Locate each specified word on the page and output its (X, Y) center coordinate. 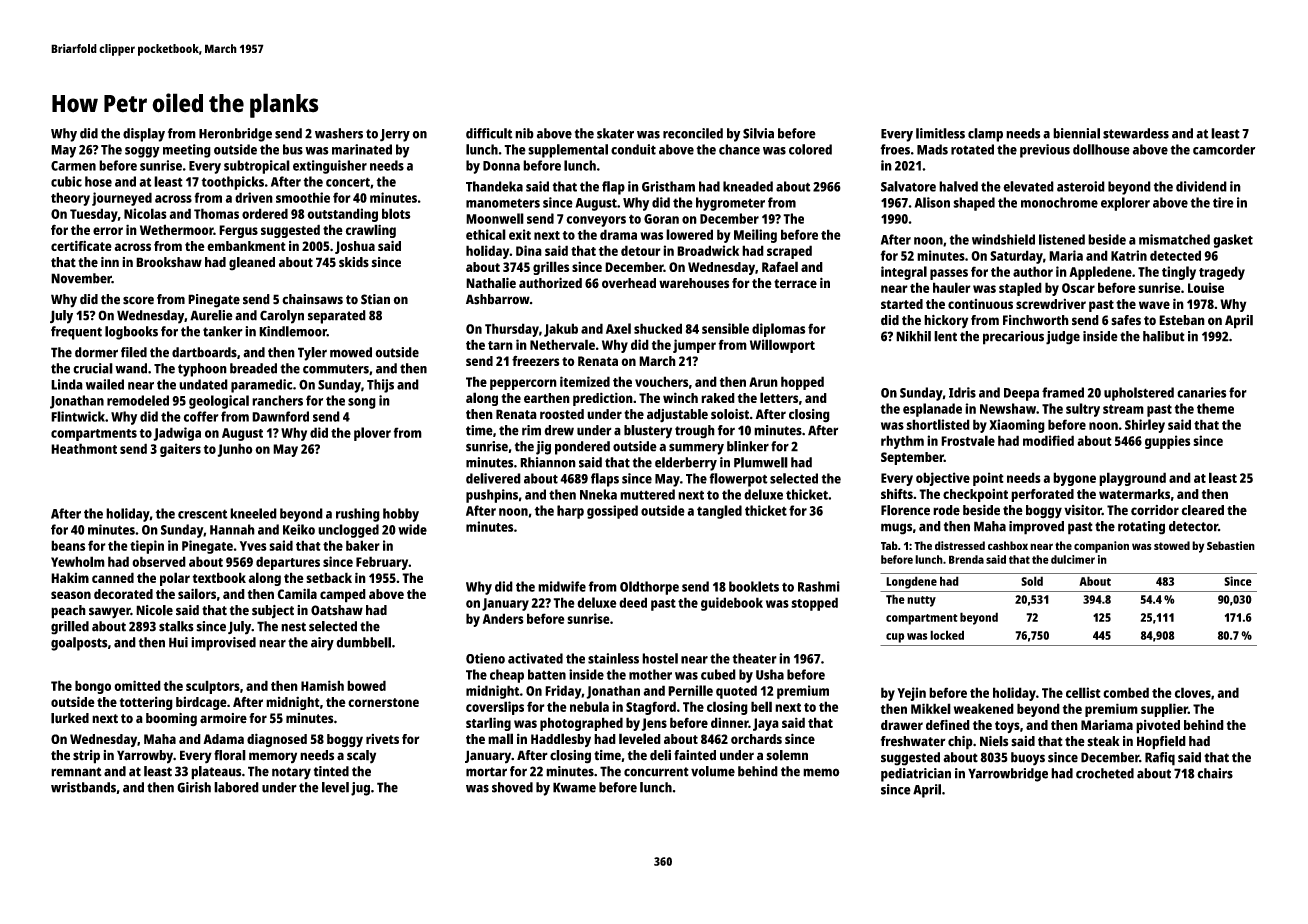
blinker (748, 446)
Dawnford (280, 416)
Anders (503, 618)
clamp (985, 135)
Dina (529, 250)
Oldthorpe (649, 588)
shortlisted (938, 424)
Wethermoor (177, 229)
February (382, 563)
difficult (489, 133)
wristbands (83, 787)
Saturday (1016, 257)
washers (339, 133)
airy (322, 644)
